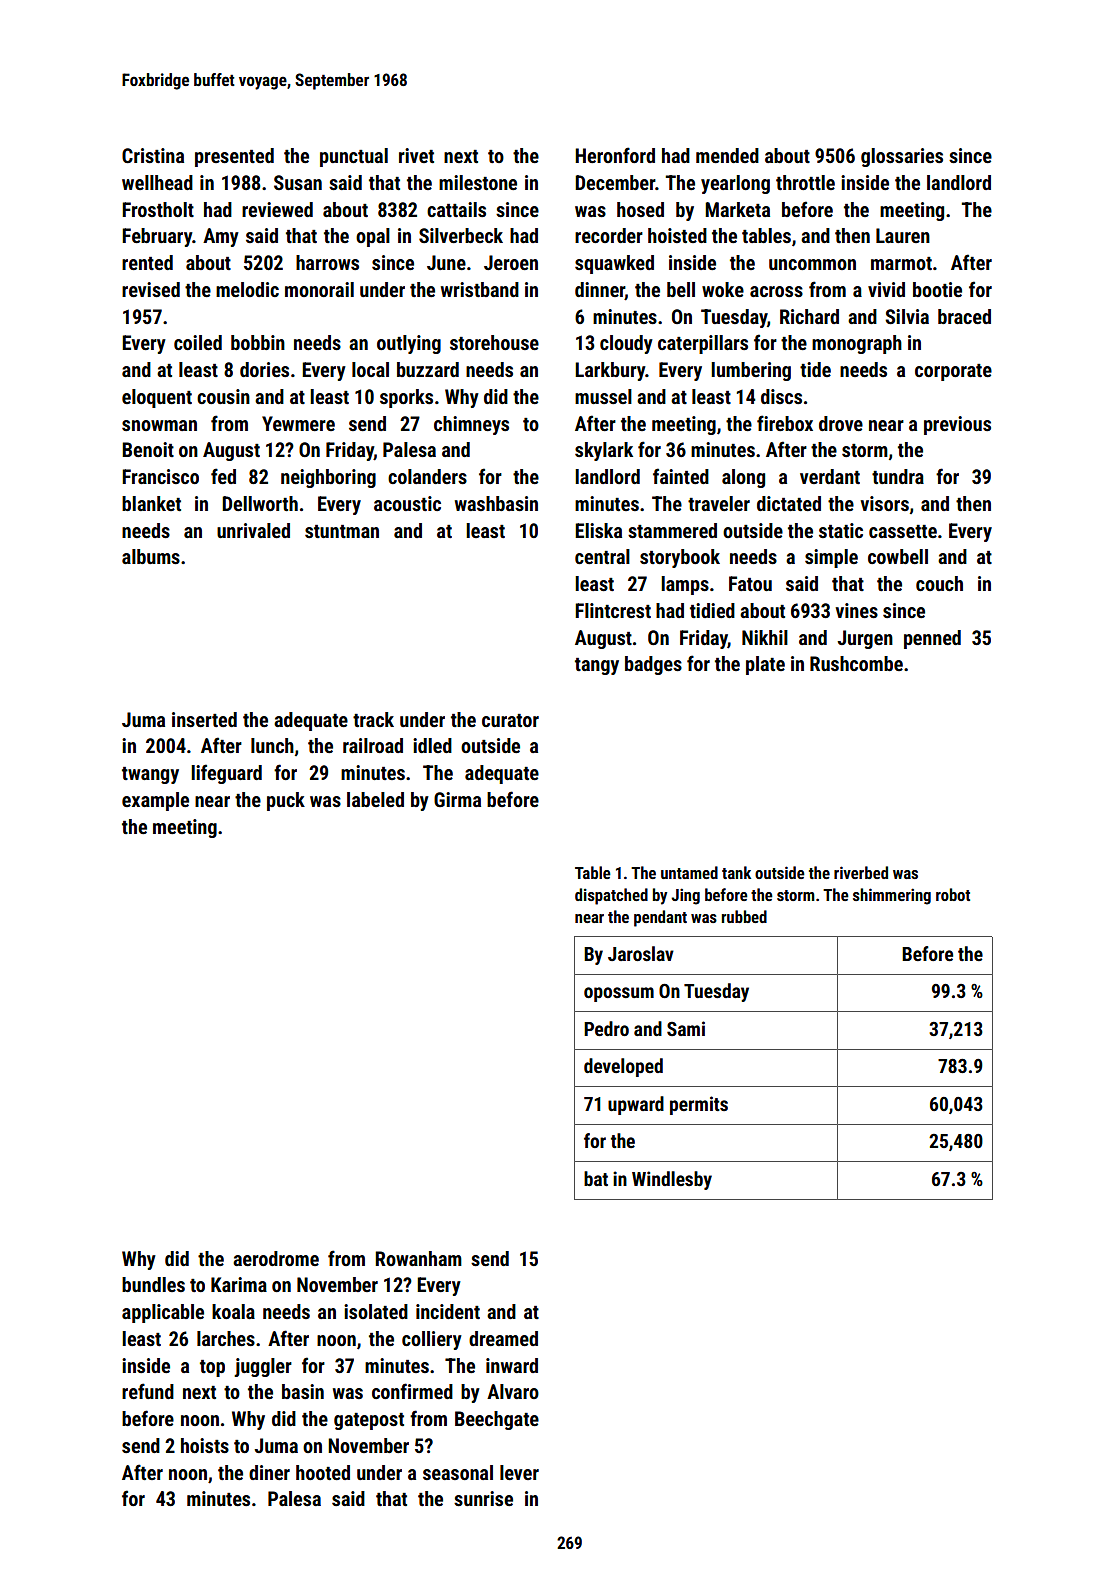  What do you see at coordinates (513, 1391) in the screenshot?
I see `Alvaro` at bounding box center [513, 1391].
